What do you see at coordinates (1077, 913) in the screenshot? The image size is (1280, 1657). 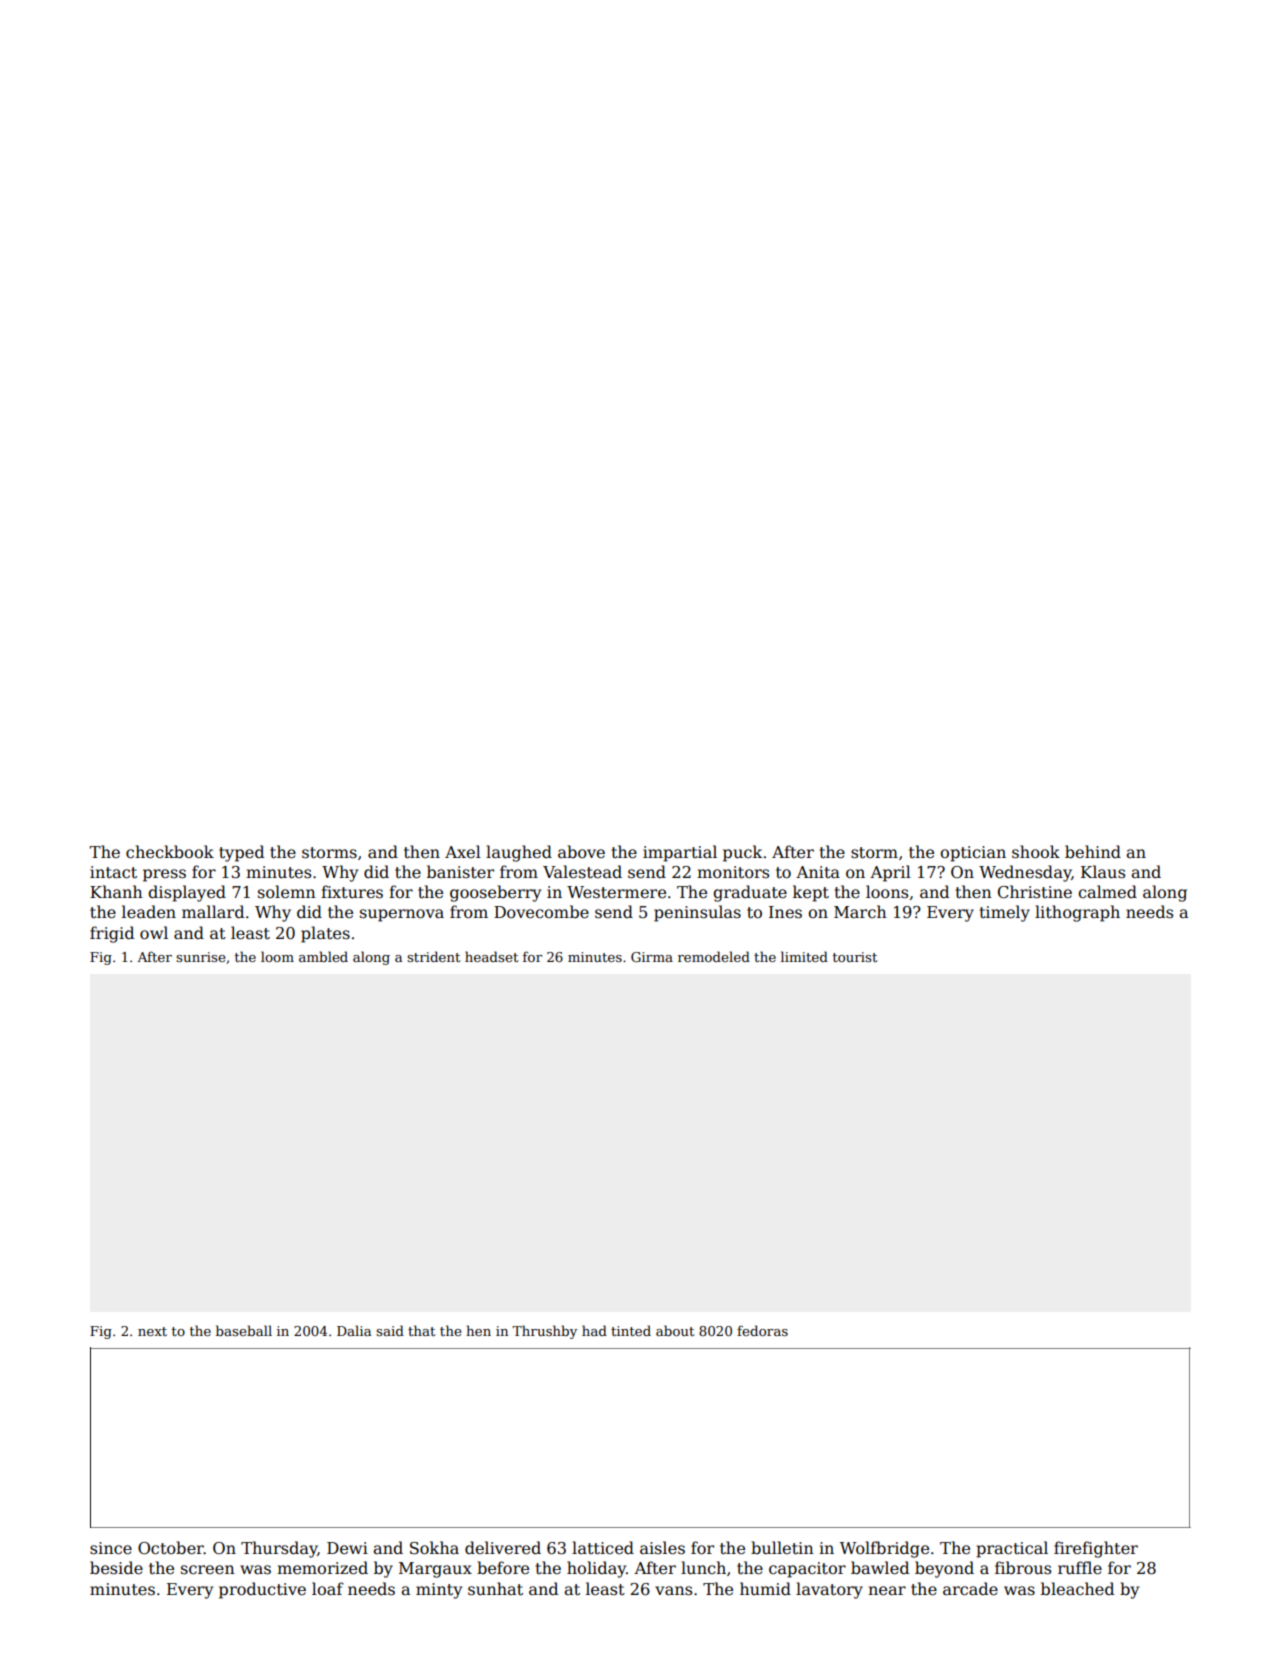 I see `lithograph` at bounding box center [1077, 913].
